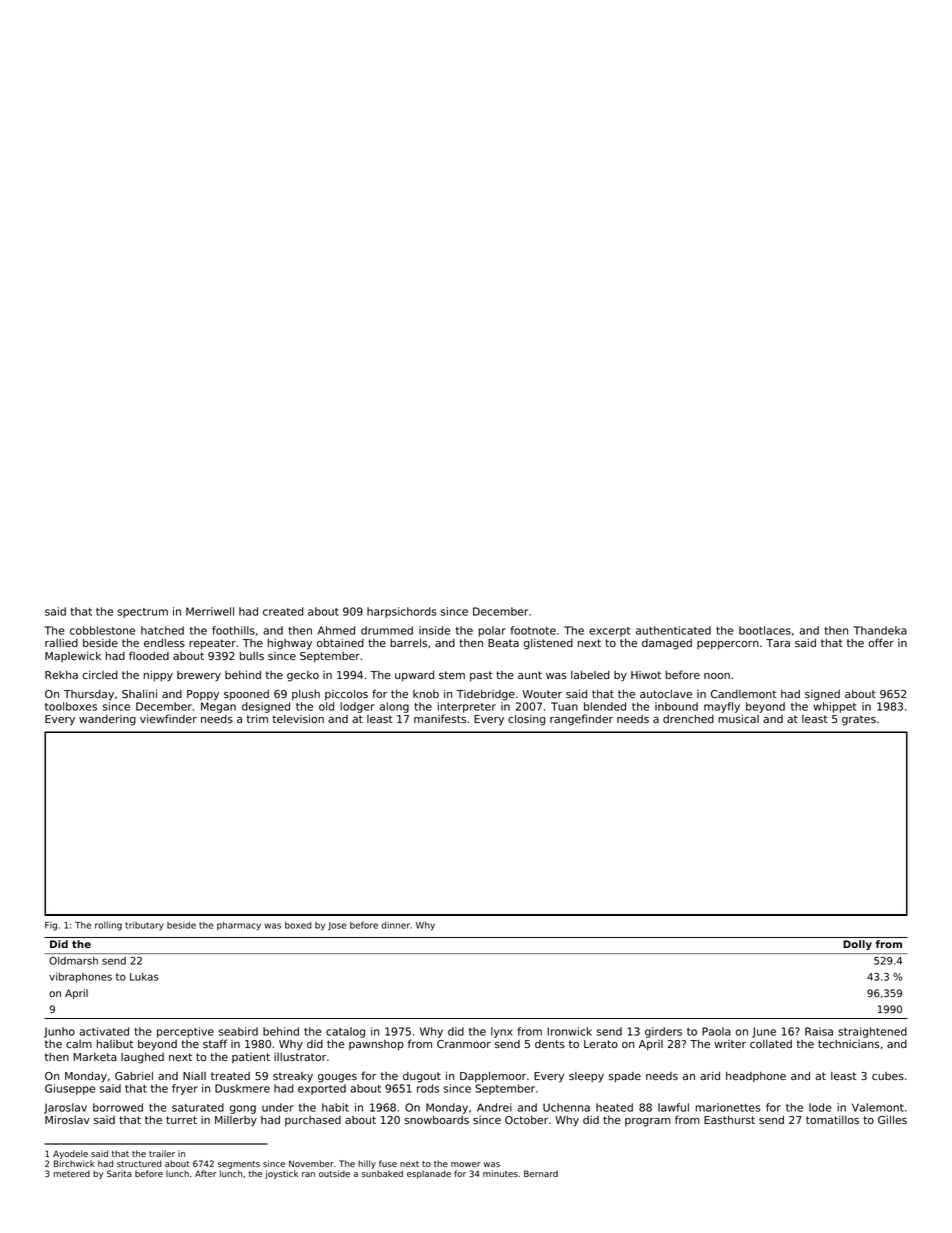  I want to click on Gilles, so click(892, 1119).
